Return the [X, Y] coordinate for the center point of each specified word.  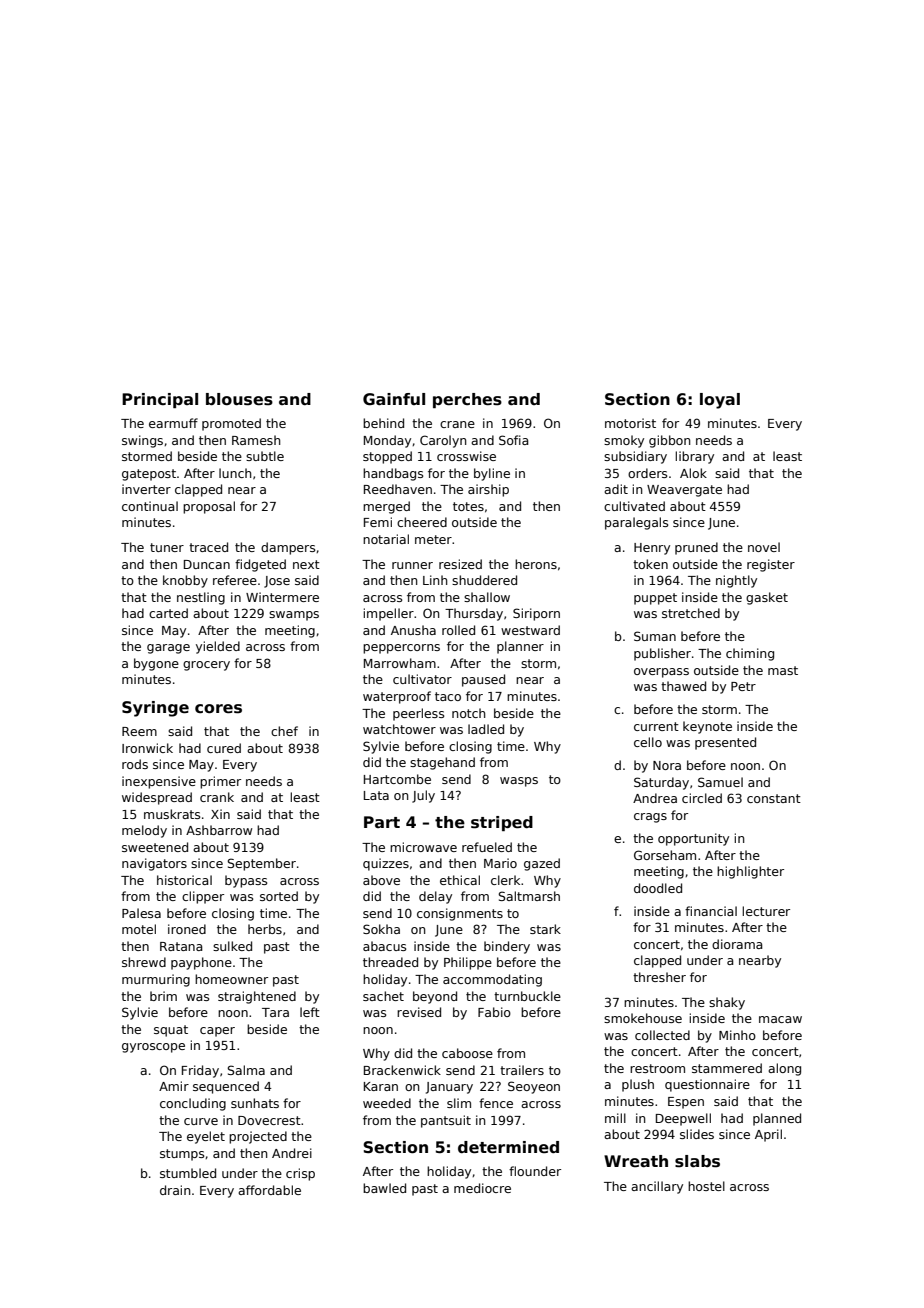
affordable [269, 1190]
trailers [522, 1070]
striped [502, 823]
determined [508, 1147]
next [306, 564]
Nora [667, 765]
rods [135, 764]
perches [467, 400]
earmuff [173, 423]
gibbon [669, 441]
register [771, 565]
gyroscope [153, 1048]
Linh [435, 580]
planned [777, 1119]
